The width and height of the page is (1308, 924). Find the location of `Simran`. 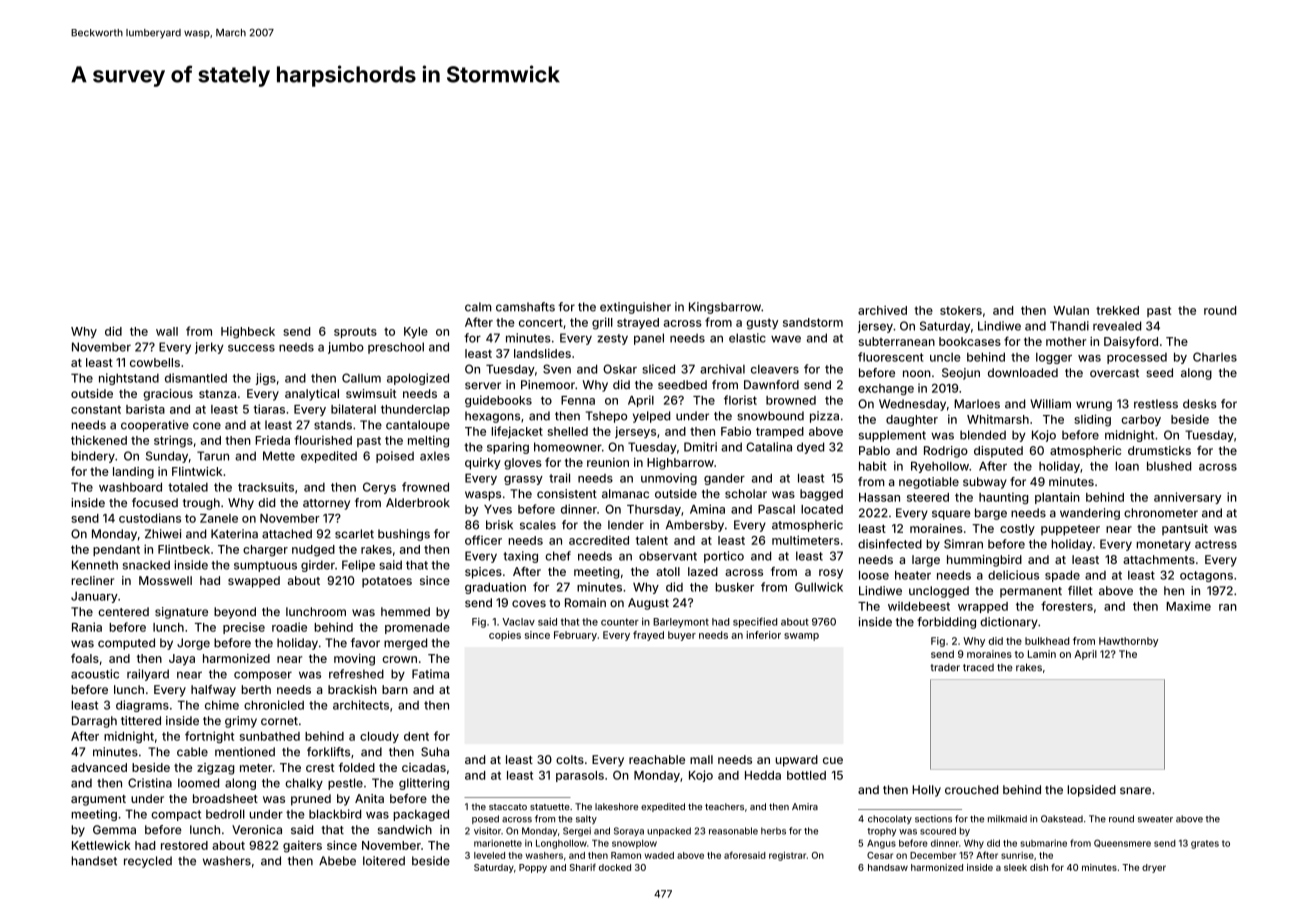

Simran is located at coordinates (963, 544).
